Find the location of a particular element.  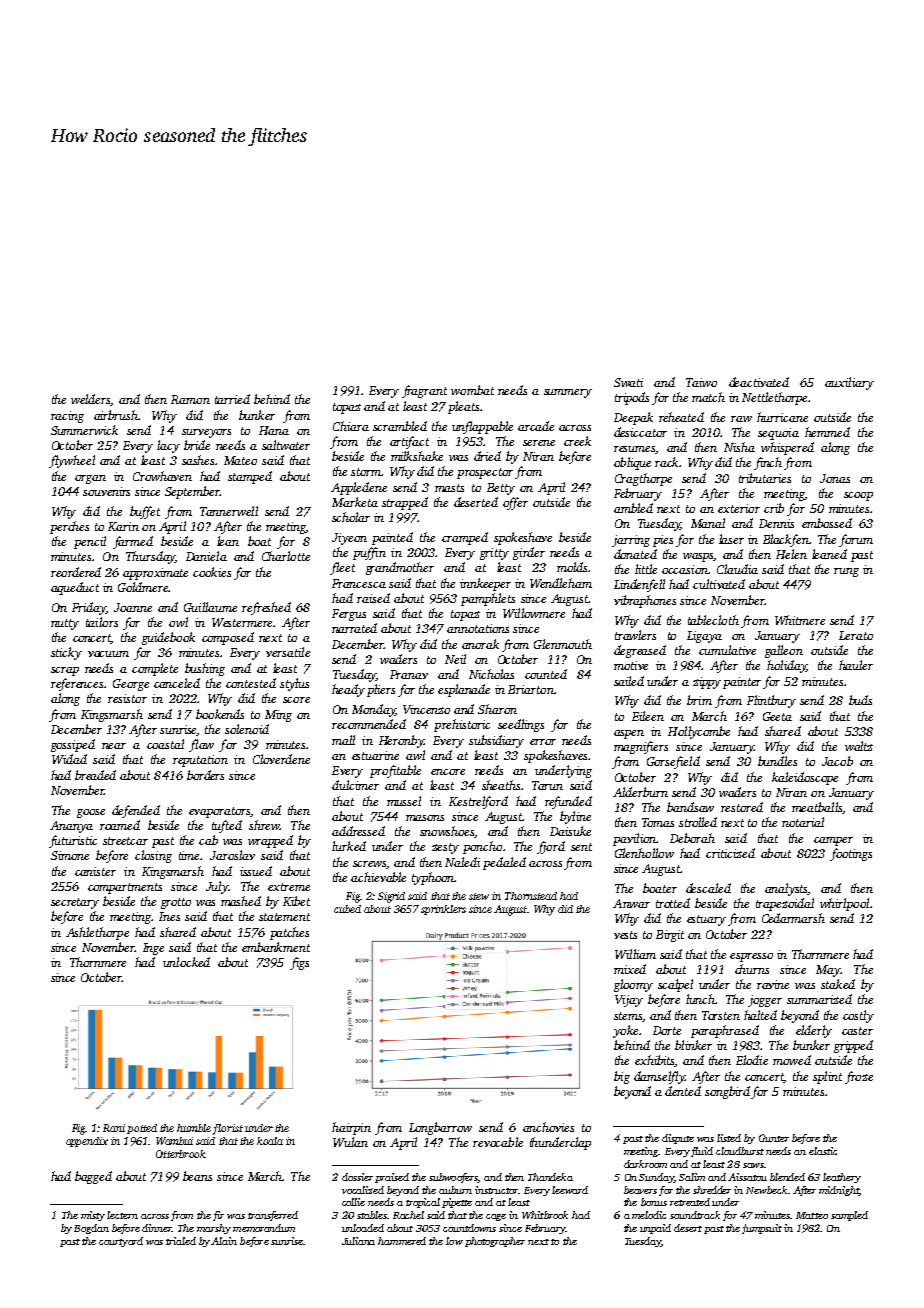

summery is located at coordinates (568, 393).
